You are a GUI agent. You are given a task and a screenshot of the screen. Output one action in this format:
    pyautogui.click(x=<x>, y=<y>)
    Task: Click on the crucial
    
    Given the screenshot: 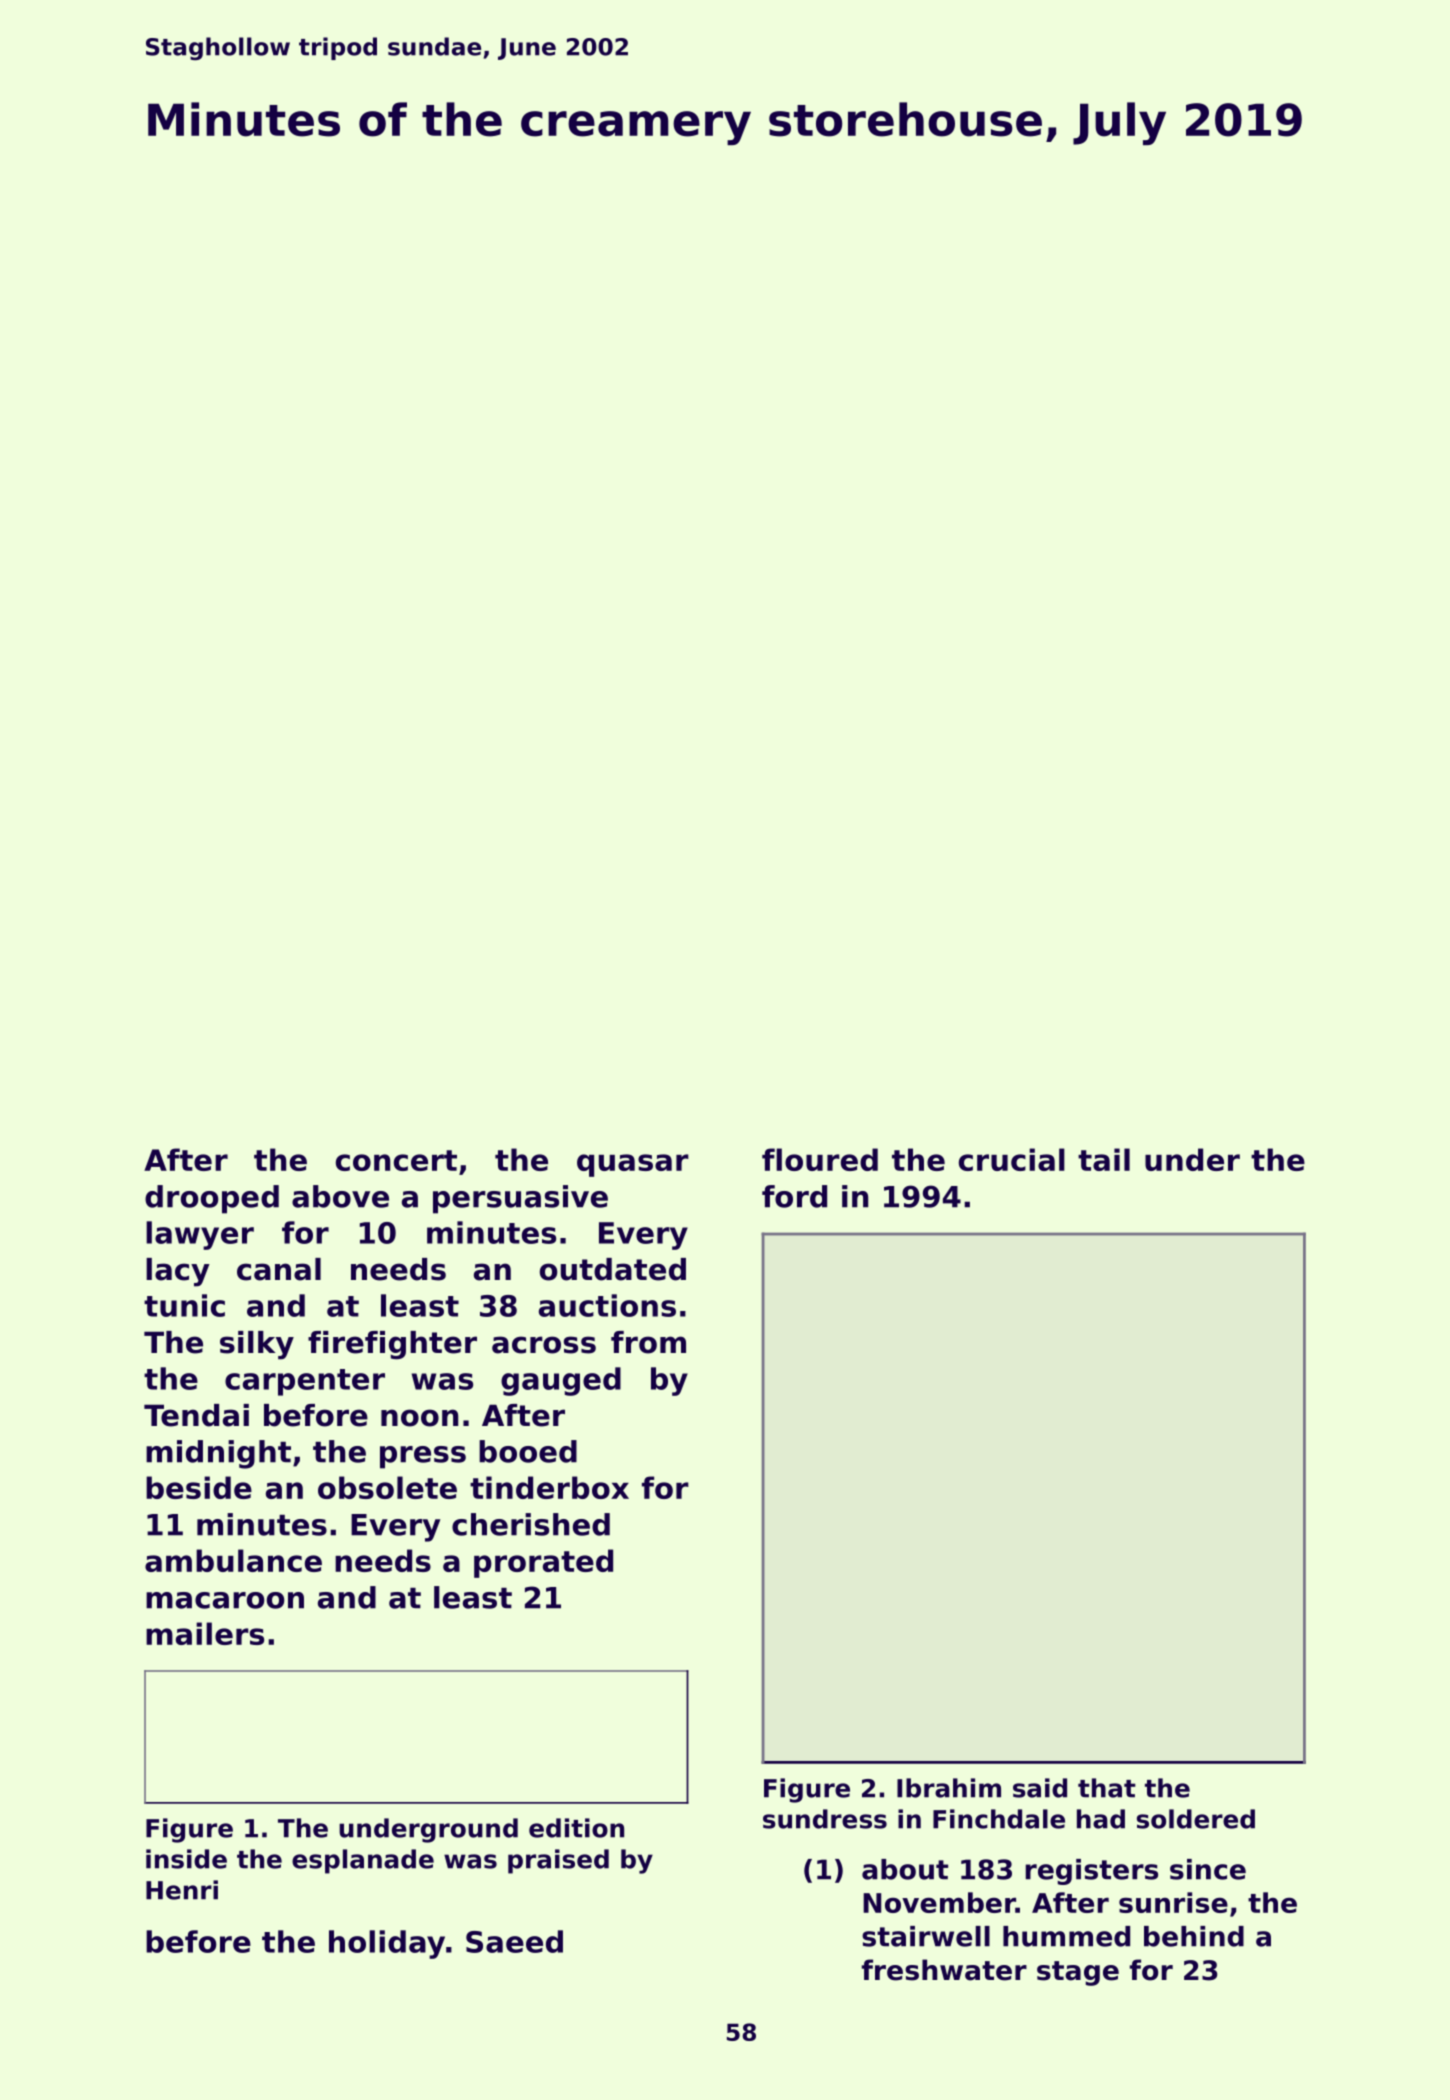 What is the action you would take?
    pyautogui.click(x=1012, y=1159)
